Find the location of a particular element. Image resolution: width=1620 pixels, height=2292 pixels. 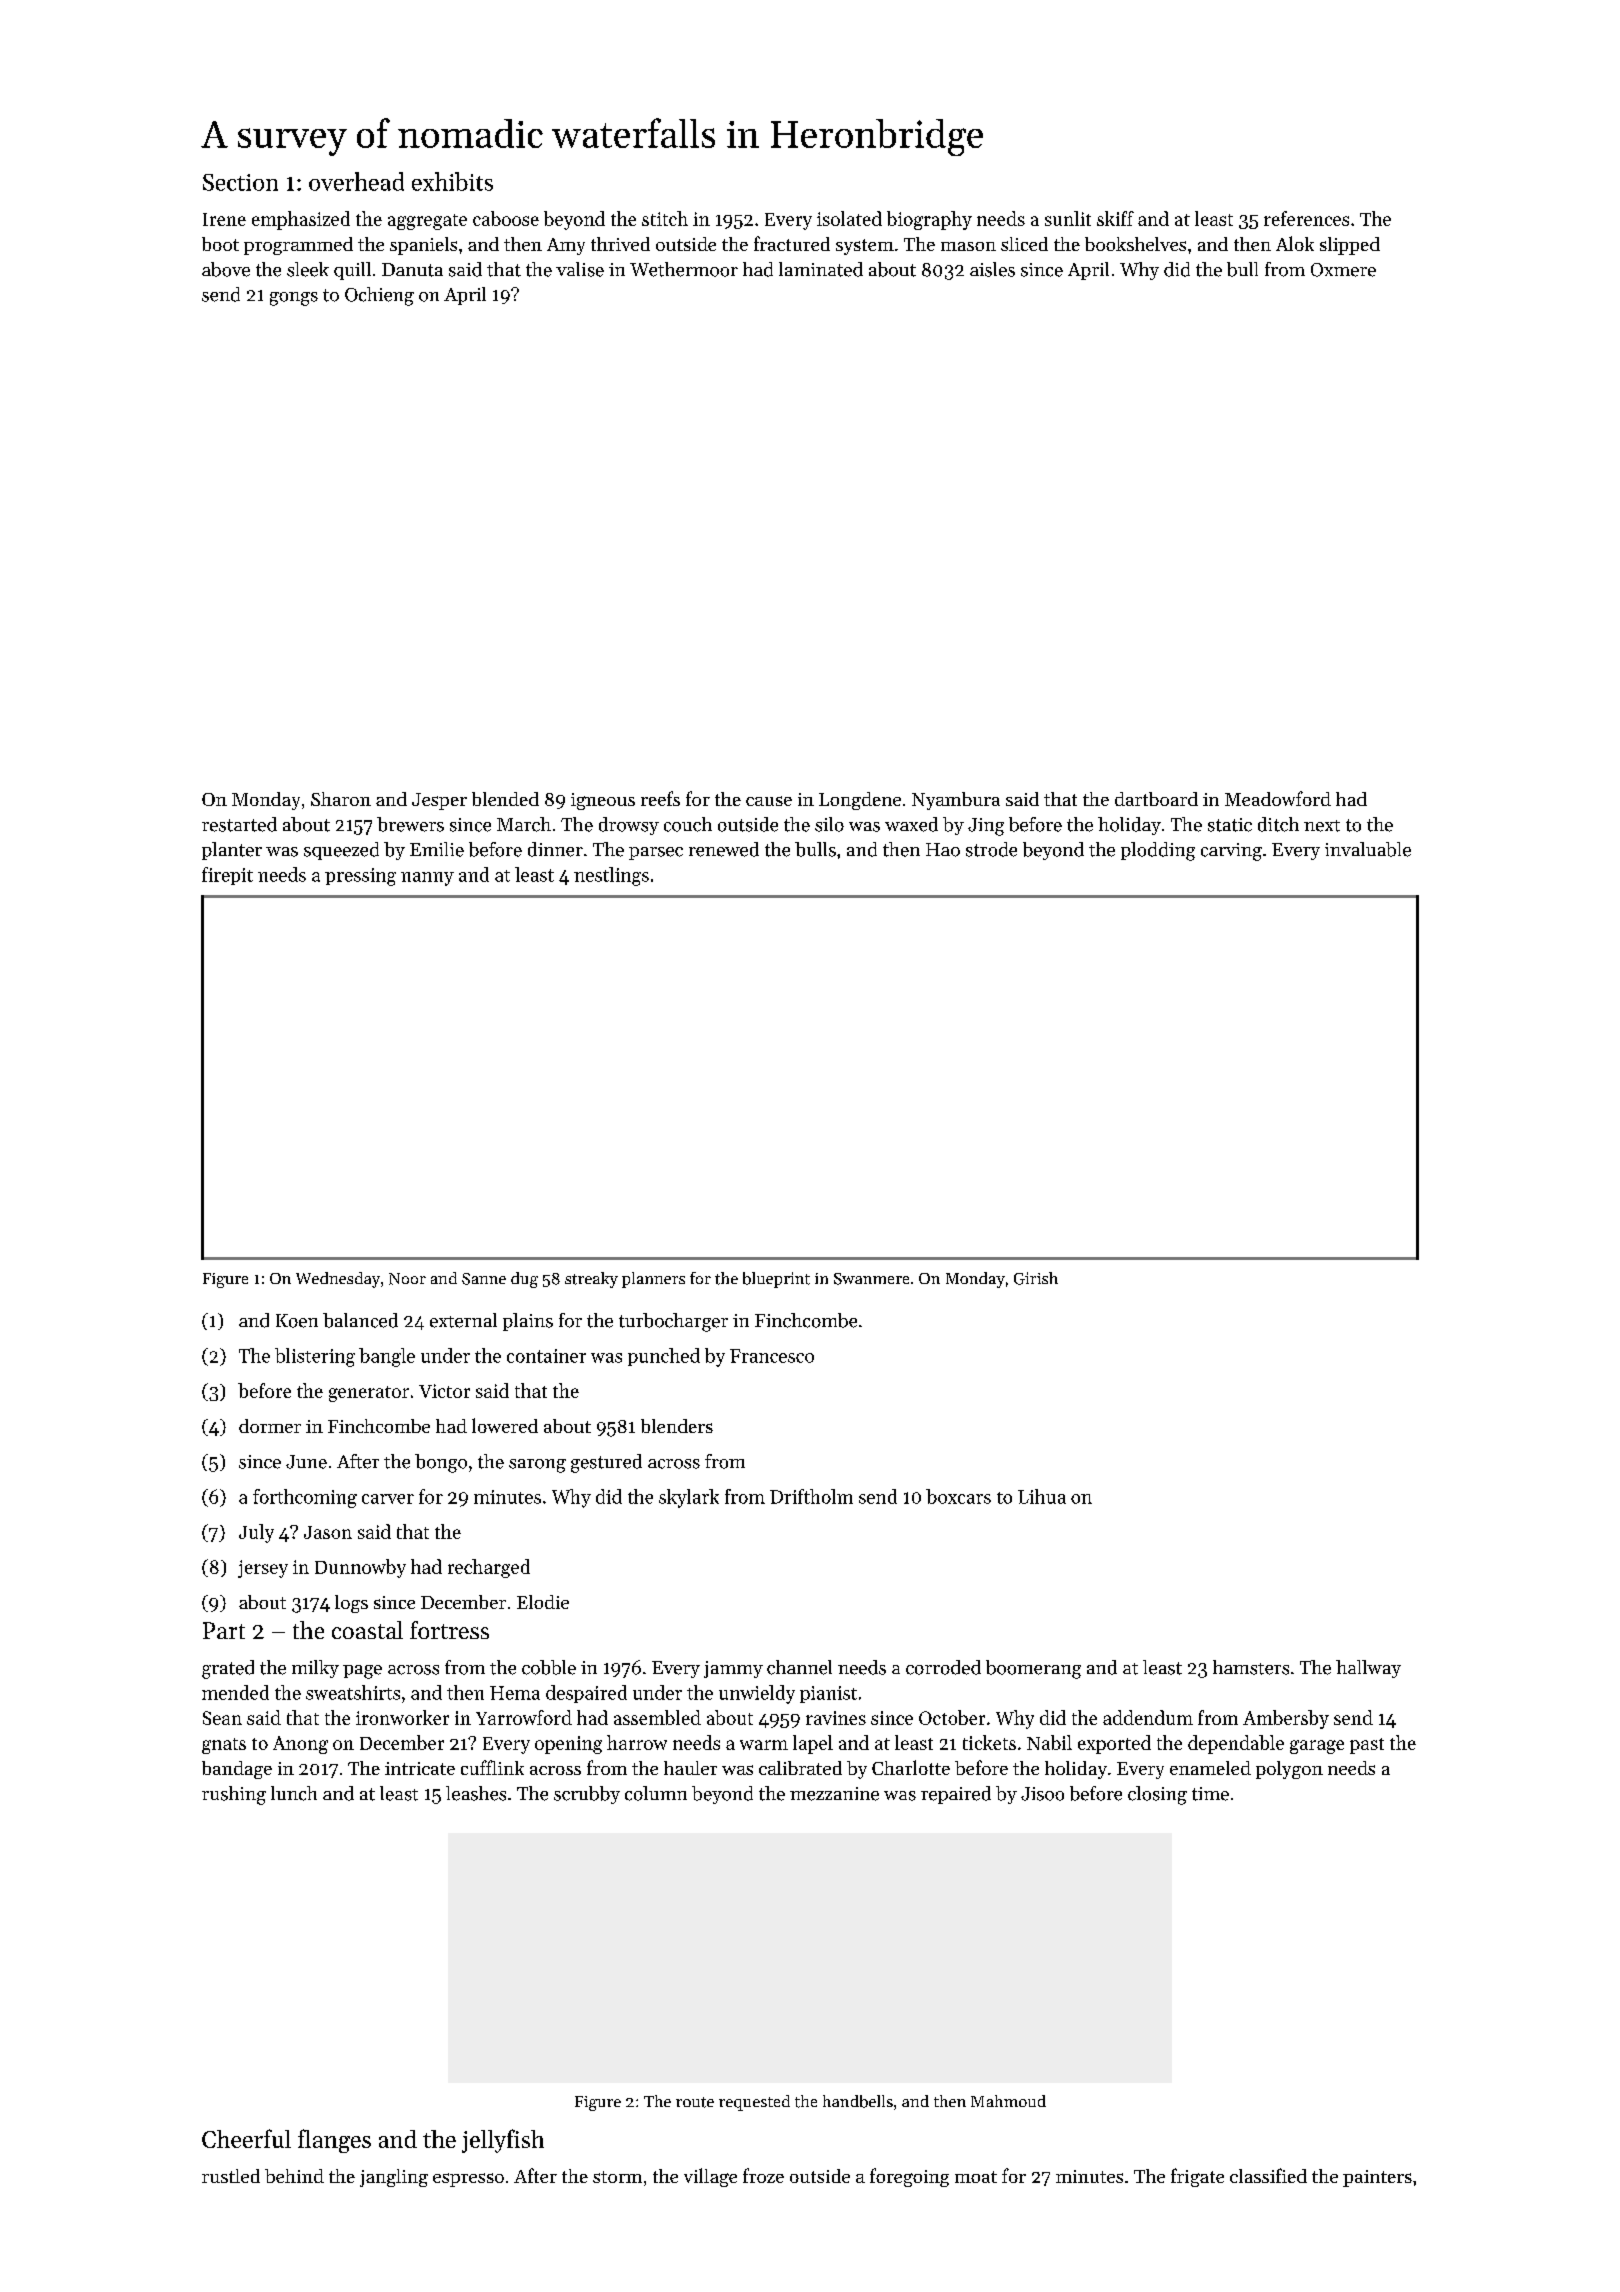

pressing is located at coordinates (360, 877).
